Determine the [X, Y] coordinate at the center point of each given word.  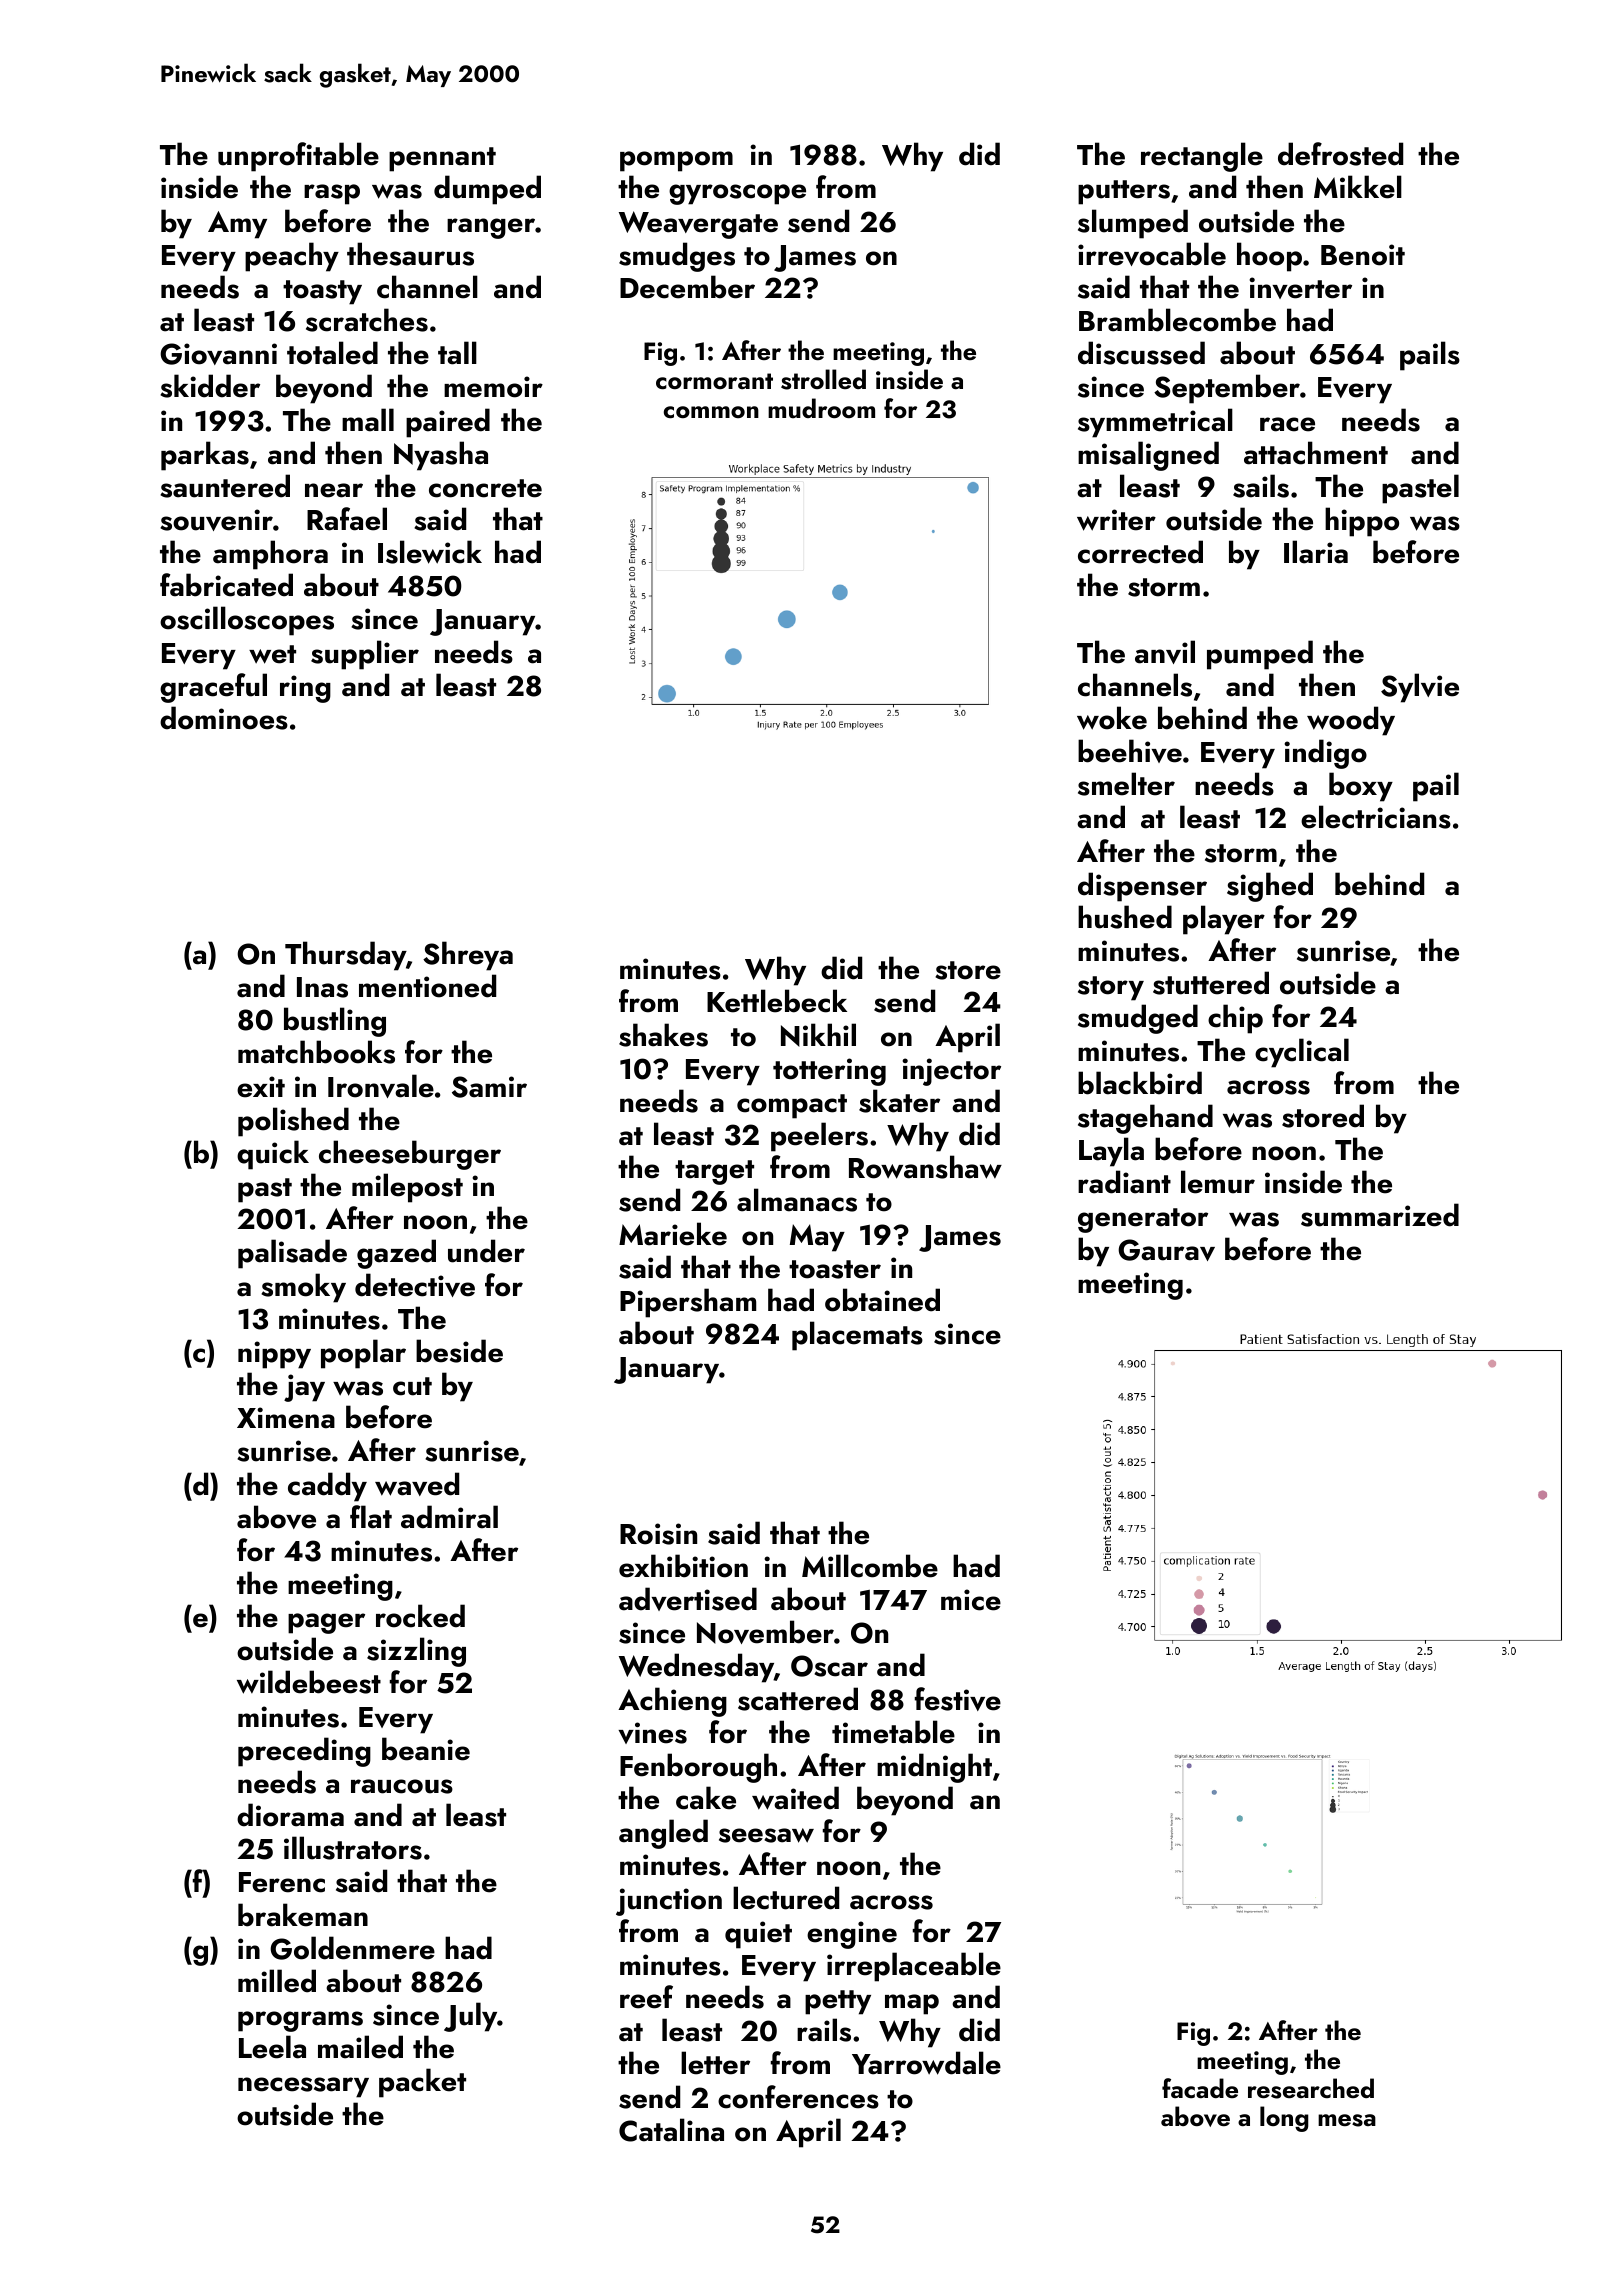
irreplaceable [914, 1967]
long [1284, 2119]
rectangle [1202, 157]
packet [422, 2083]
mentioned [427, 986]
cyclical [1302, 1053]
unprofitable [298, 157]
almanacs [797, 1200]
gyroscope [737, 194]
